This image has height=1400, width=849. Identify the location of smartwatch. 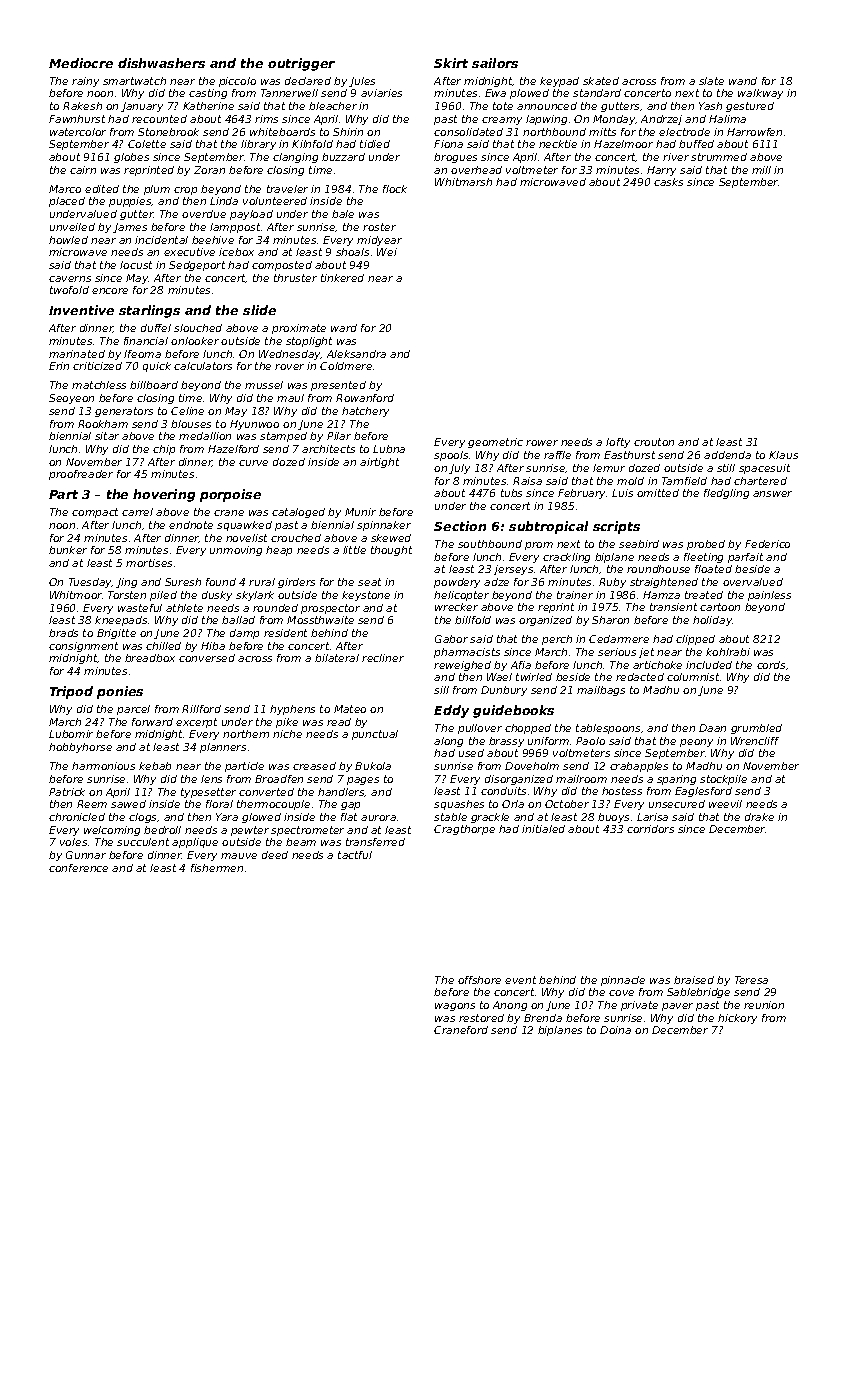
(134, 81).
